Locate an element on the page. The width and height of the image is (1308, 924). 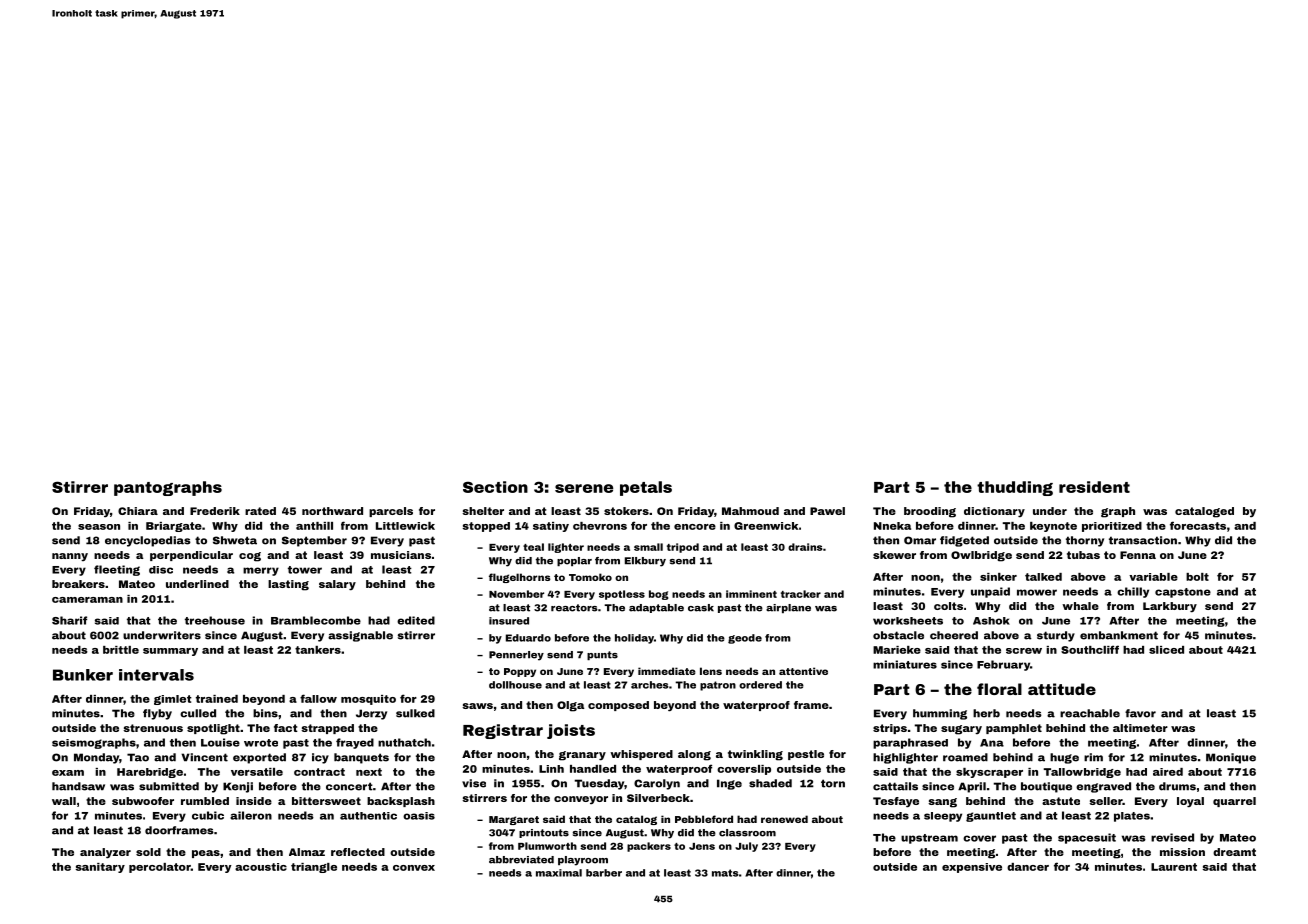
Chiara is located at coordinates (138, 511).
